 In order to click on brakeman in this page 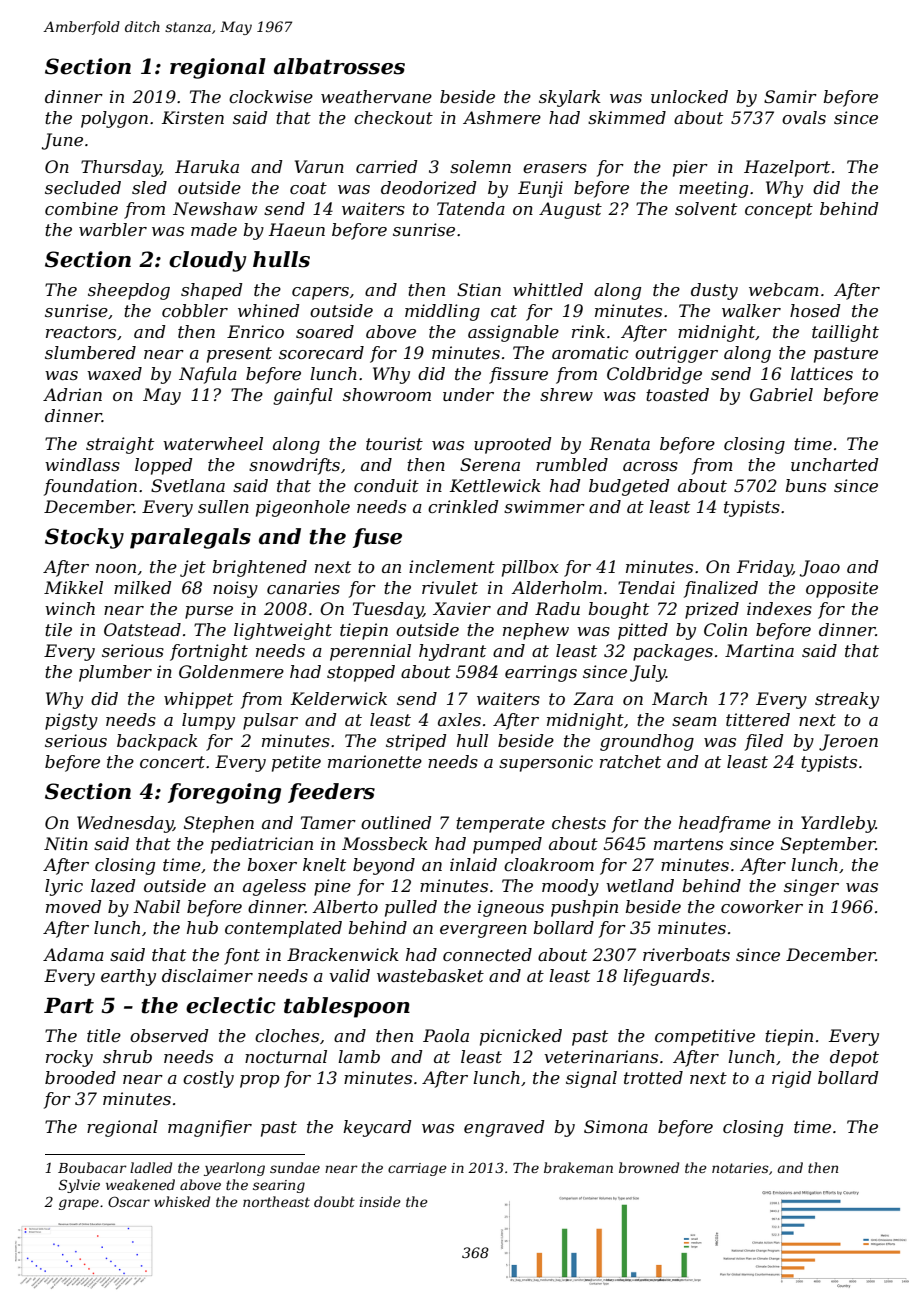, I will do `click(578, 1167)`.
